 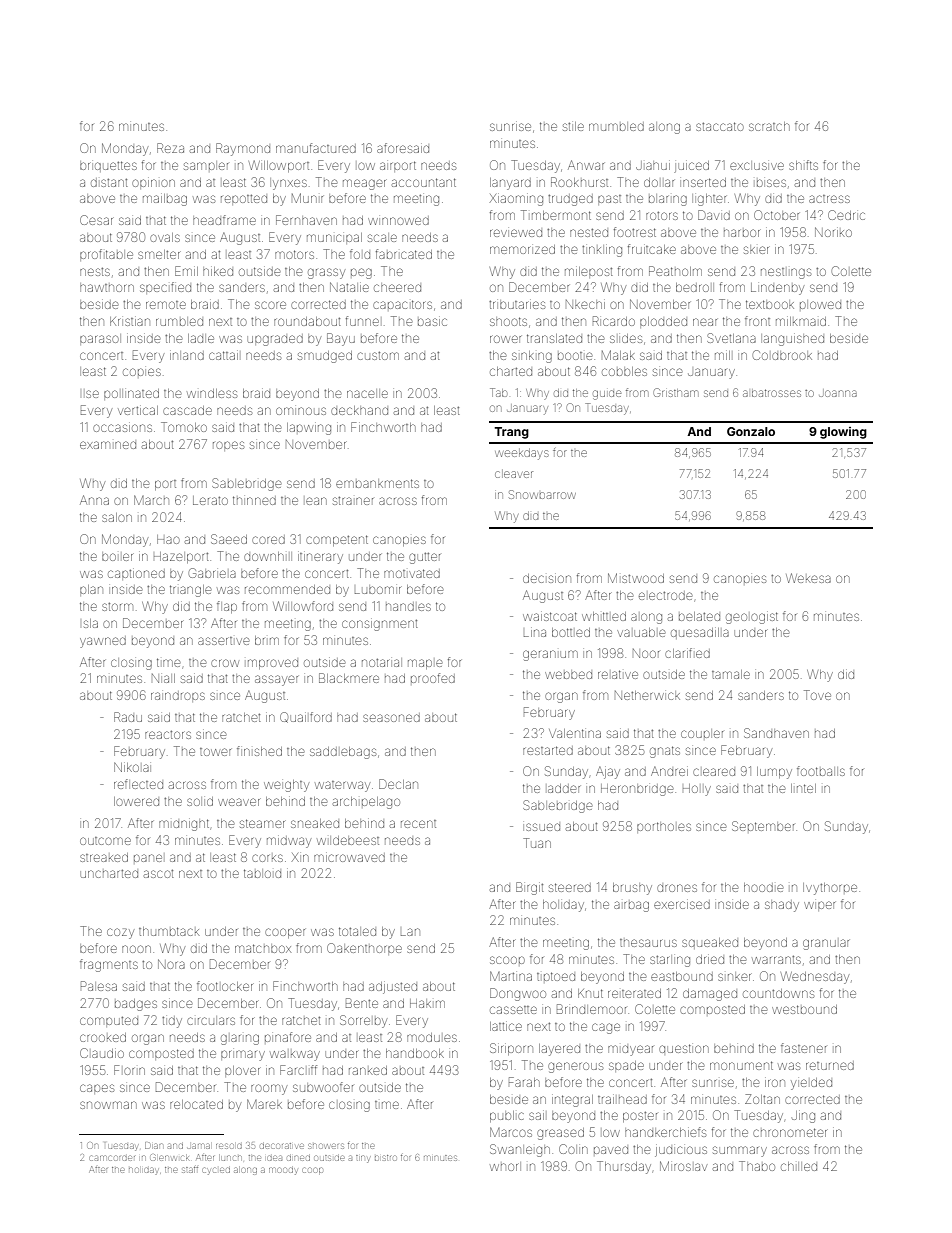 I want to click on outcome, so click(x=105, y=841).
